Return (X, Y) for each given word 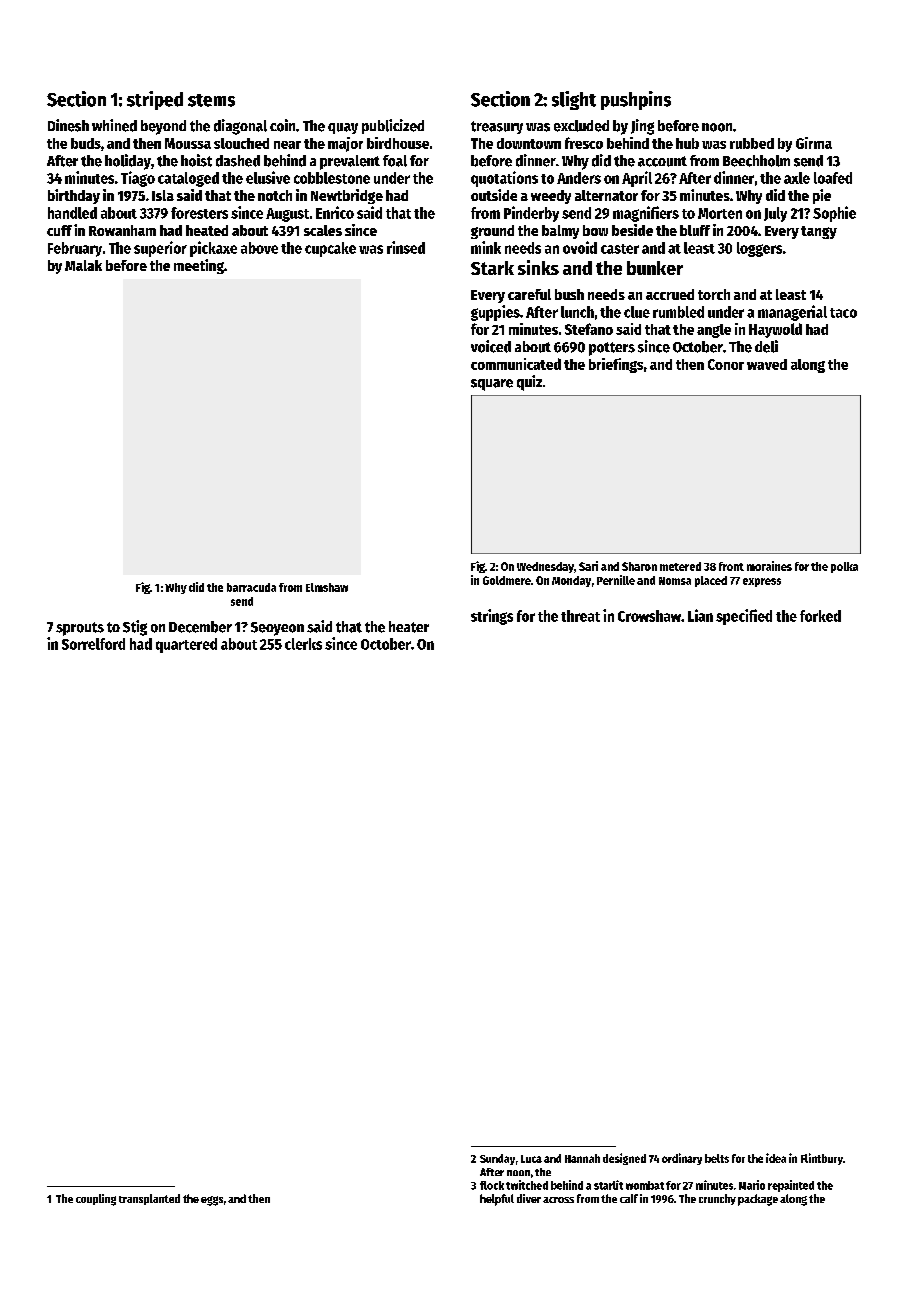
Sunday (497, 1159)
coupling (96, 1200)
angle (714, 331)
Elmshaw (327, 587)
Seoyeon (277, 629)
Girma (814, 143)
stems (211, 100)
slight (574, 100)
